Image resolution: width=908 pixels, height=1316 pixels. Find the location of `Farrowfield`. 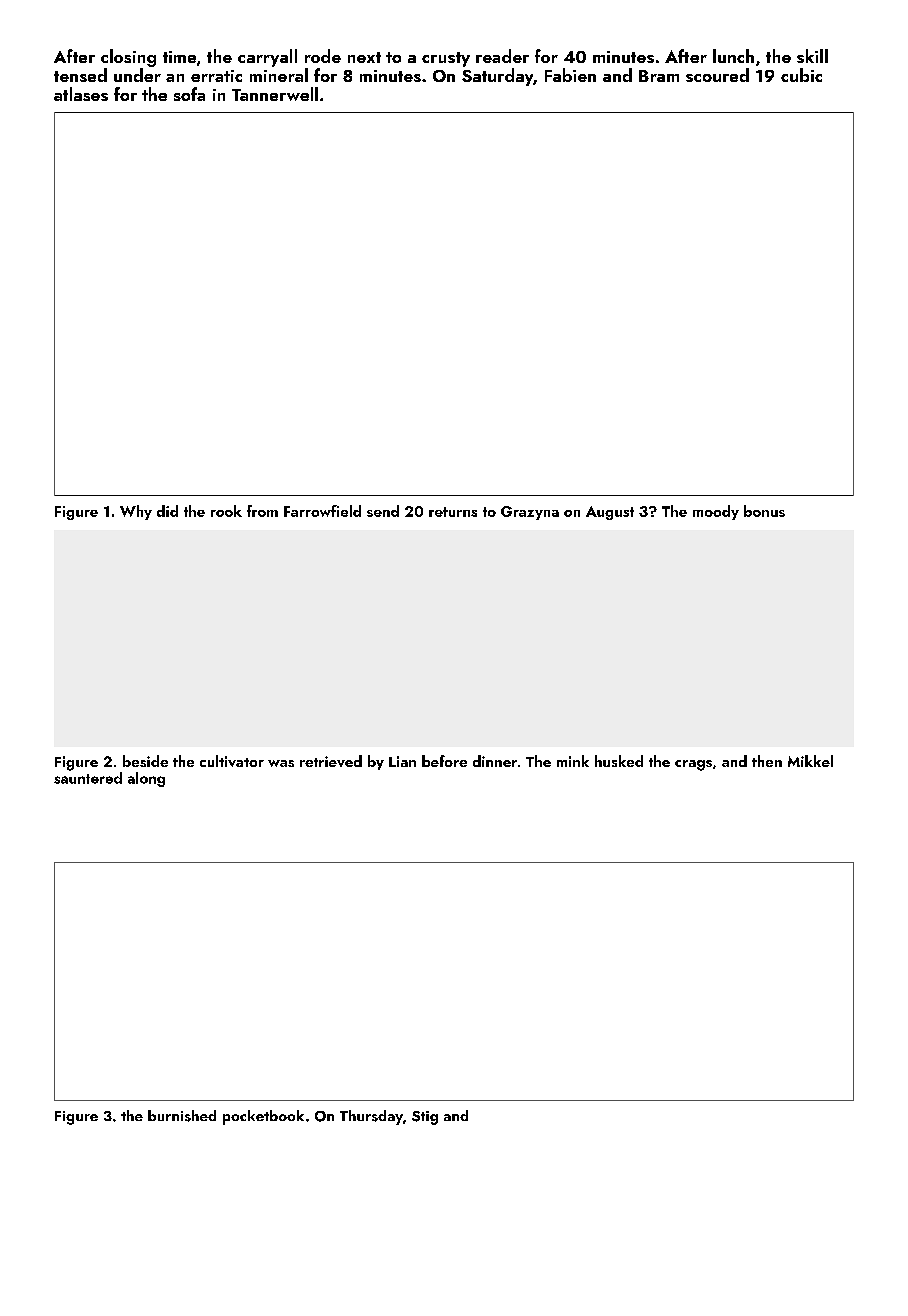

Farrowfield is located at coordinates (322, 511).
